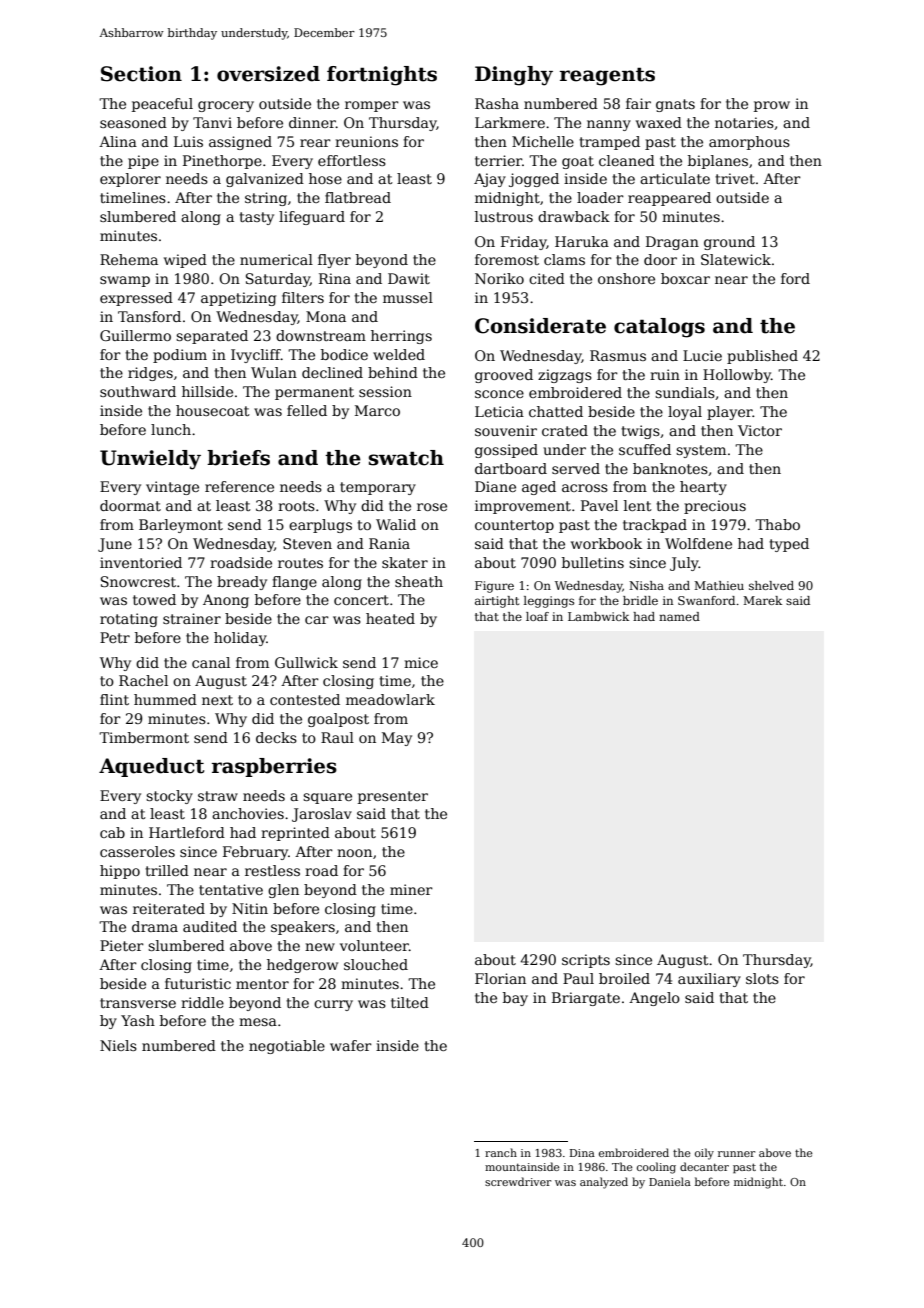 Image resolution: width=924 pixels, height=1308 pixels. I want to click on Section, so click(141, 74).
